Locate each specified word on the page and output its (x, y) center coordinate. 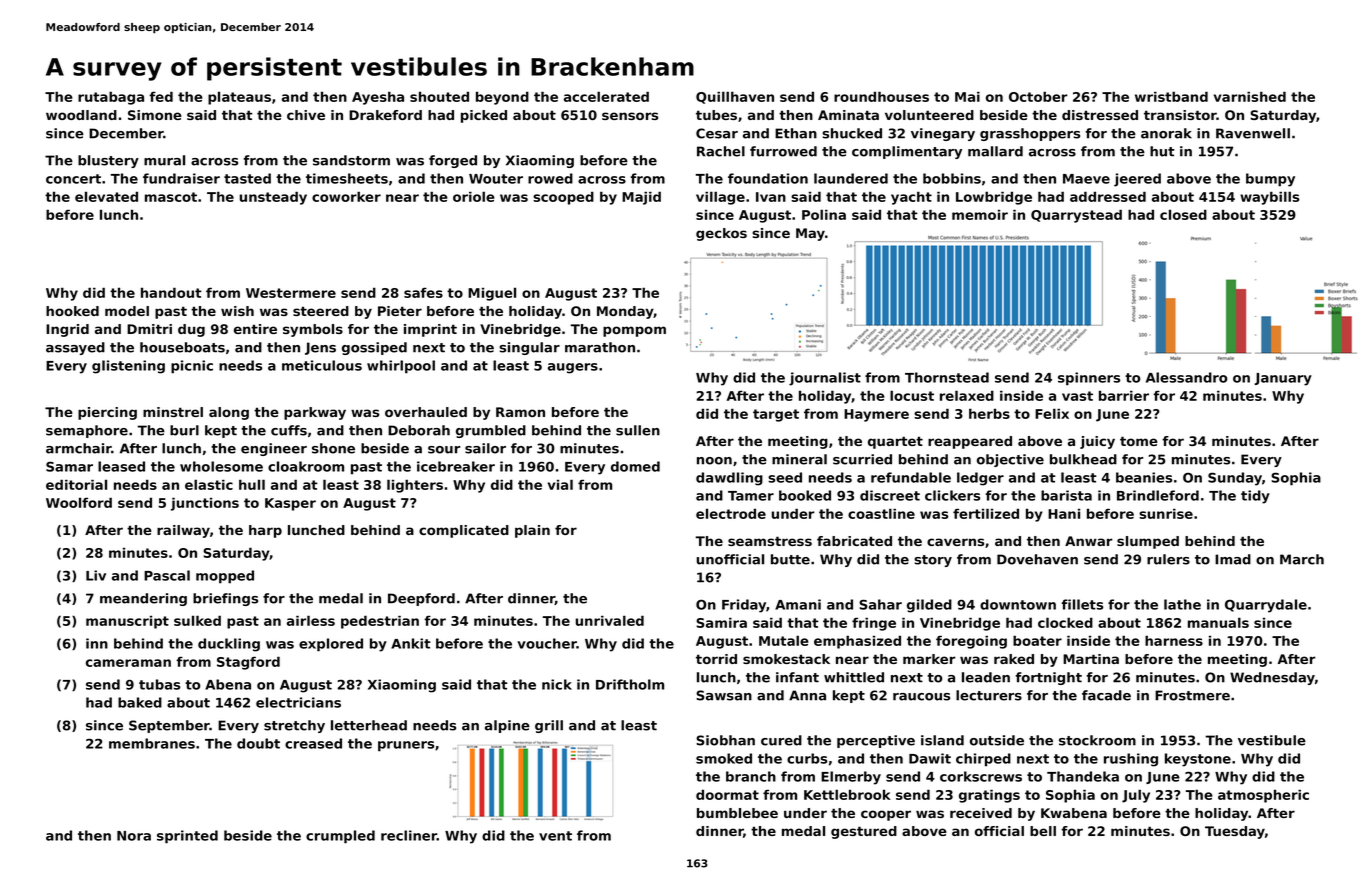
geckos (721, 234)
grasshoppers (1030, 134)
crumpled (340, 837)
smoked (724, 758)
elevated (106, 196)
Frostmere (1192, 695)
